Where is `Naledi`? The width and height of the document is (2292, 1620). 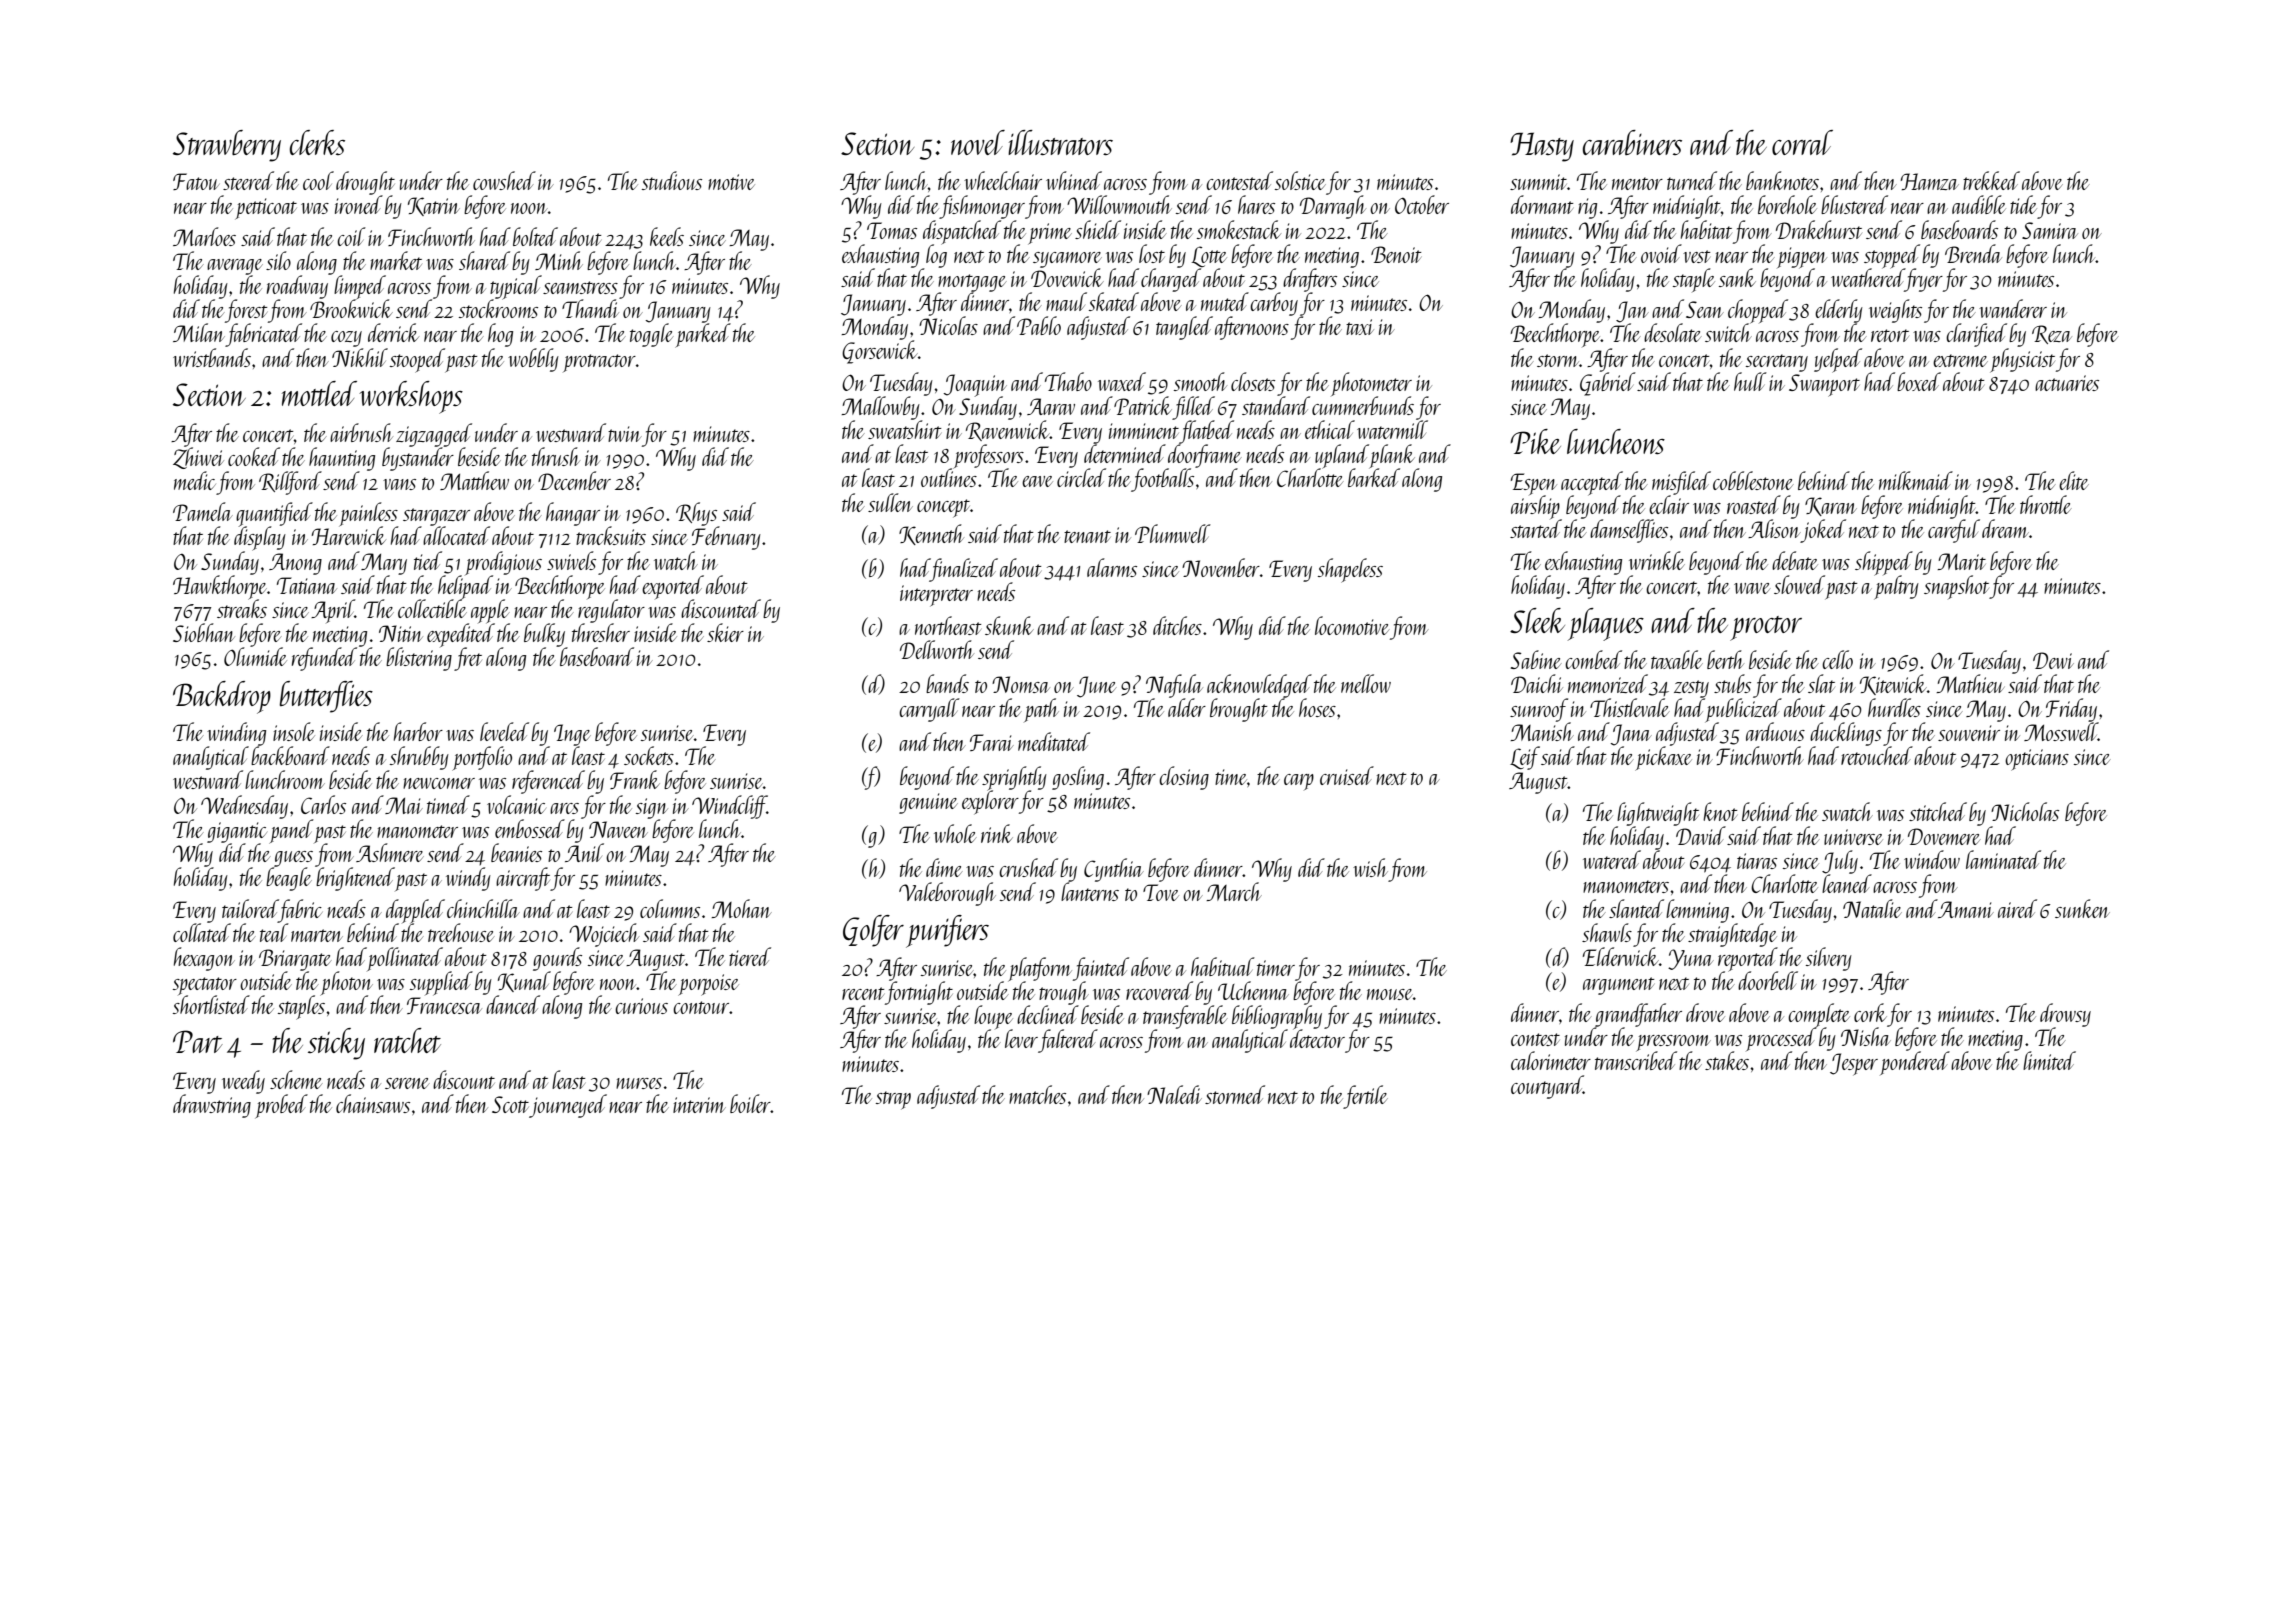
Naledi is located at coordinates (1174, 1094).
